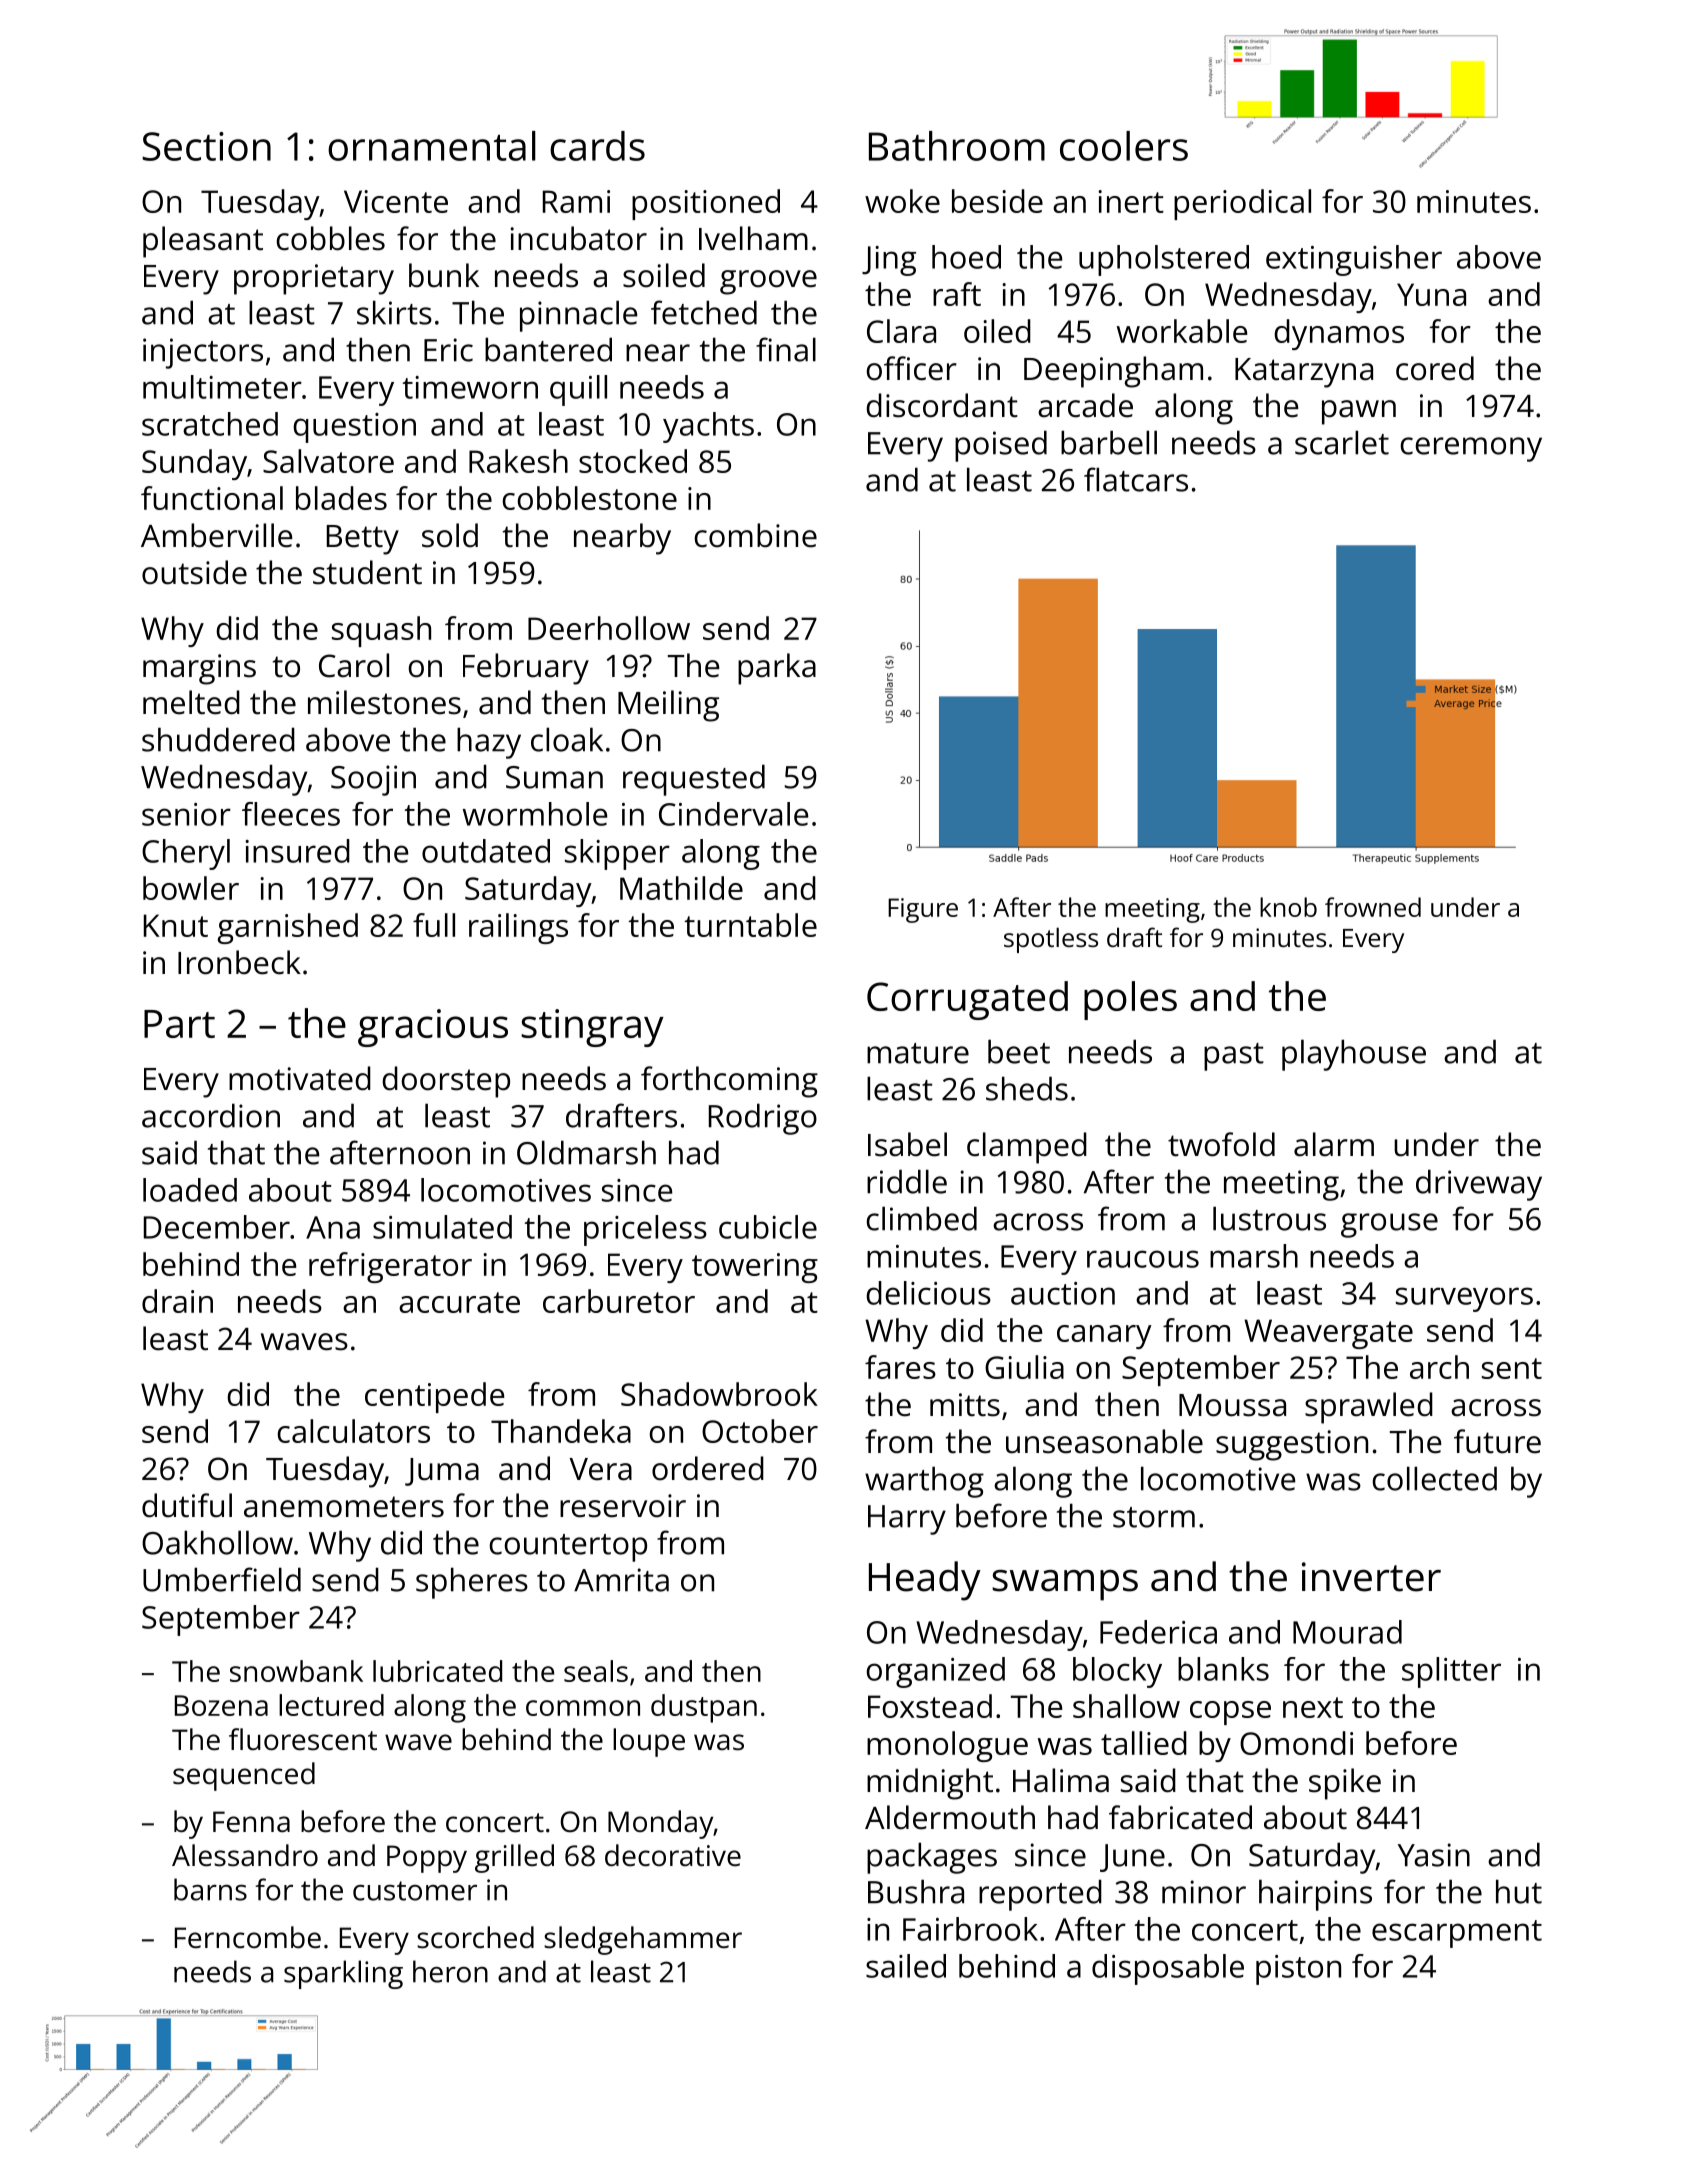 This screenshot has height=2178, width=1683. What do you see at coordinates (1221, 1144) in the screenshot?
I see `twofold` at bounding box center [1221, 1144].
